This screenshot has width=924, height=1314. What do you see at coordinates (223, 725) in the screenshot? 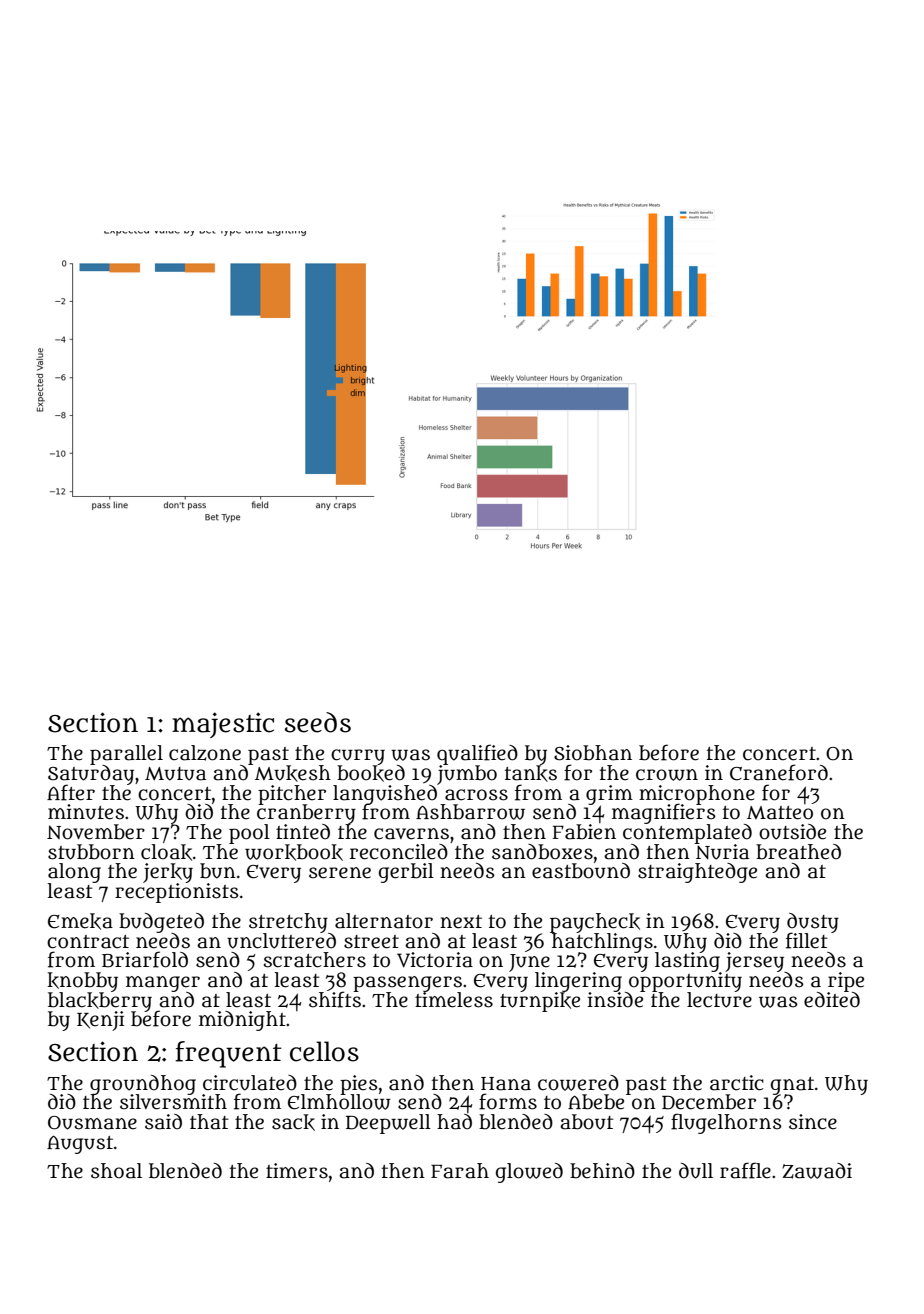
I see `majestic` at bounding box center [223, 725].
